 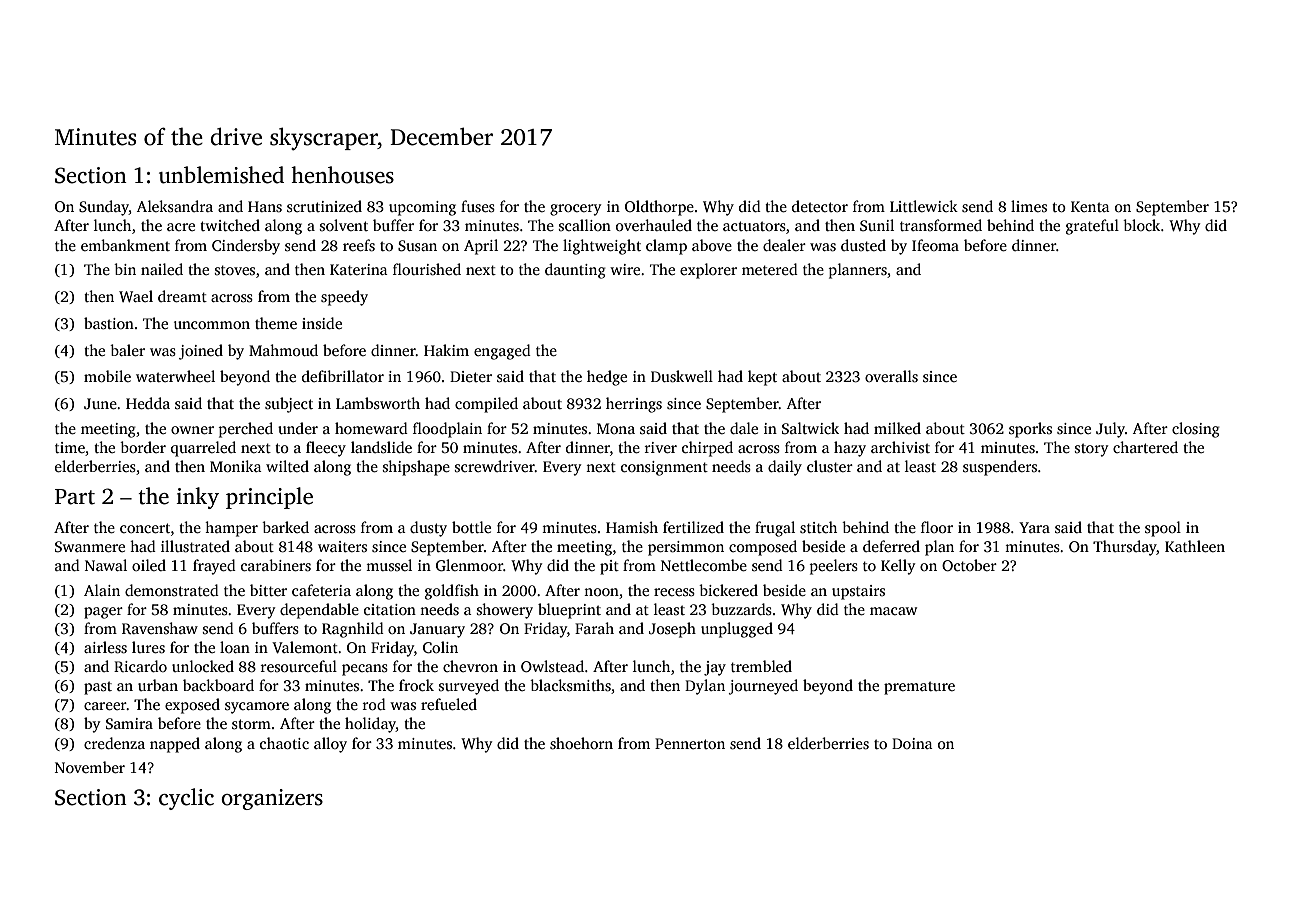 I want to click on joined, so click(x=201, y=352).
